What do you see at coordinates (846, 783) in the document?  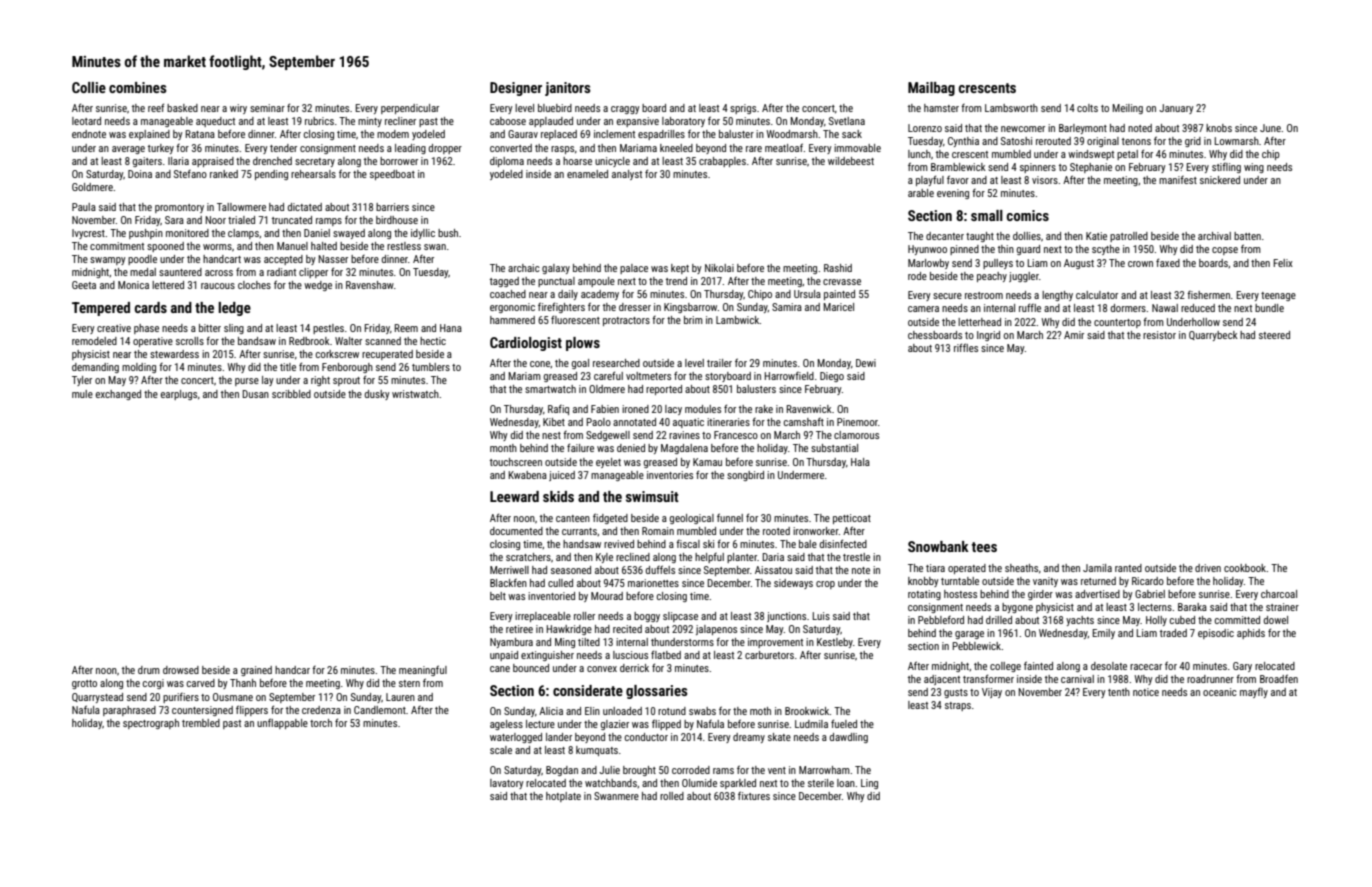 I see `loan` at bounding box center [846, 783].
